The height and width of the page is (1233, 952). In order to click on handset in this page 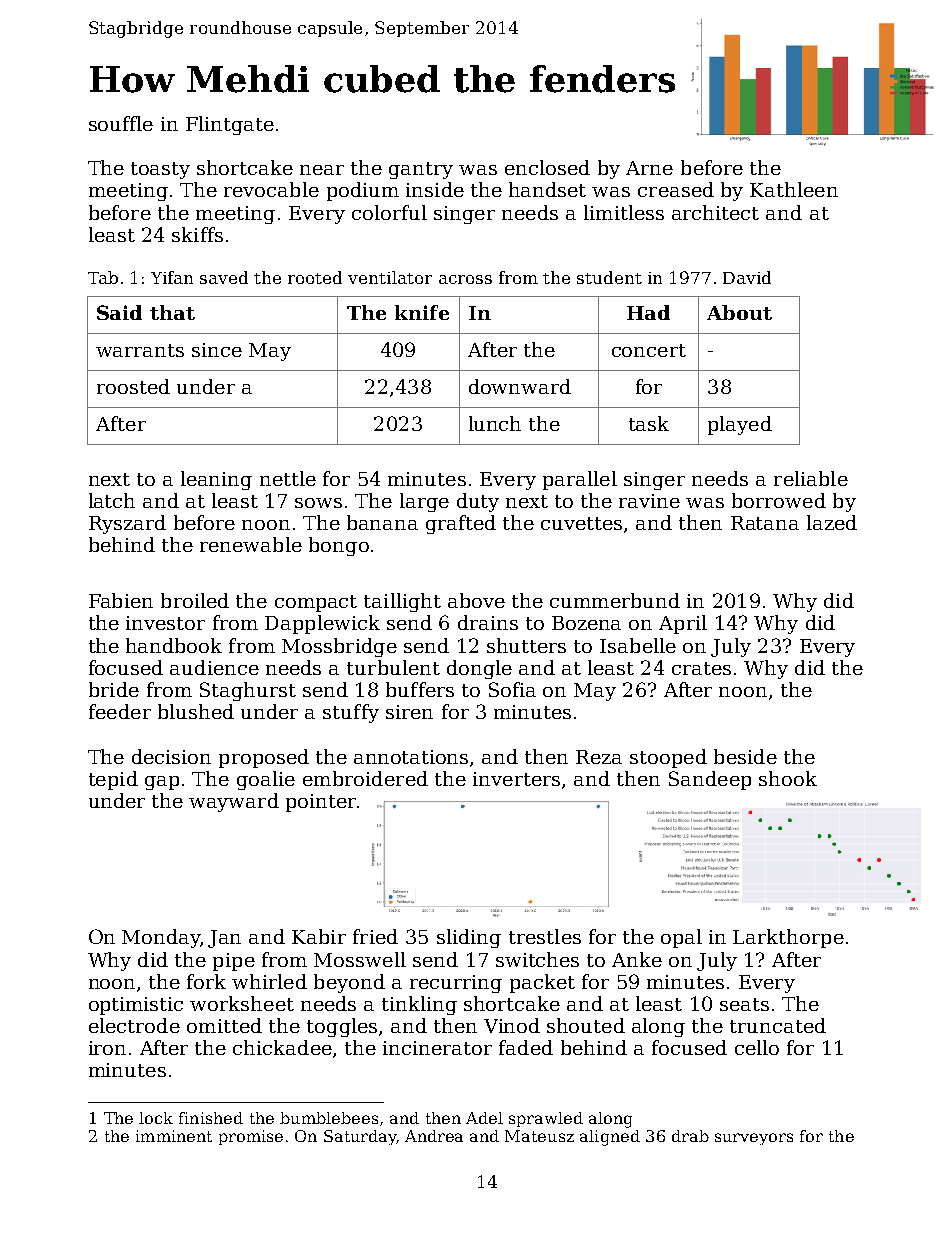, I will do `click(547, 189)`.
